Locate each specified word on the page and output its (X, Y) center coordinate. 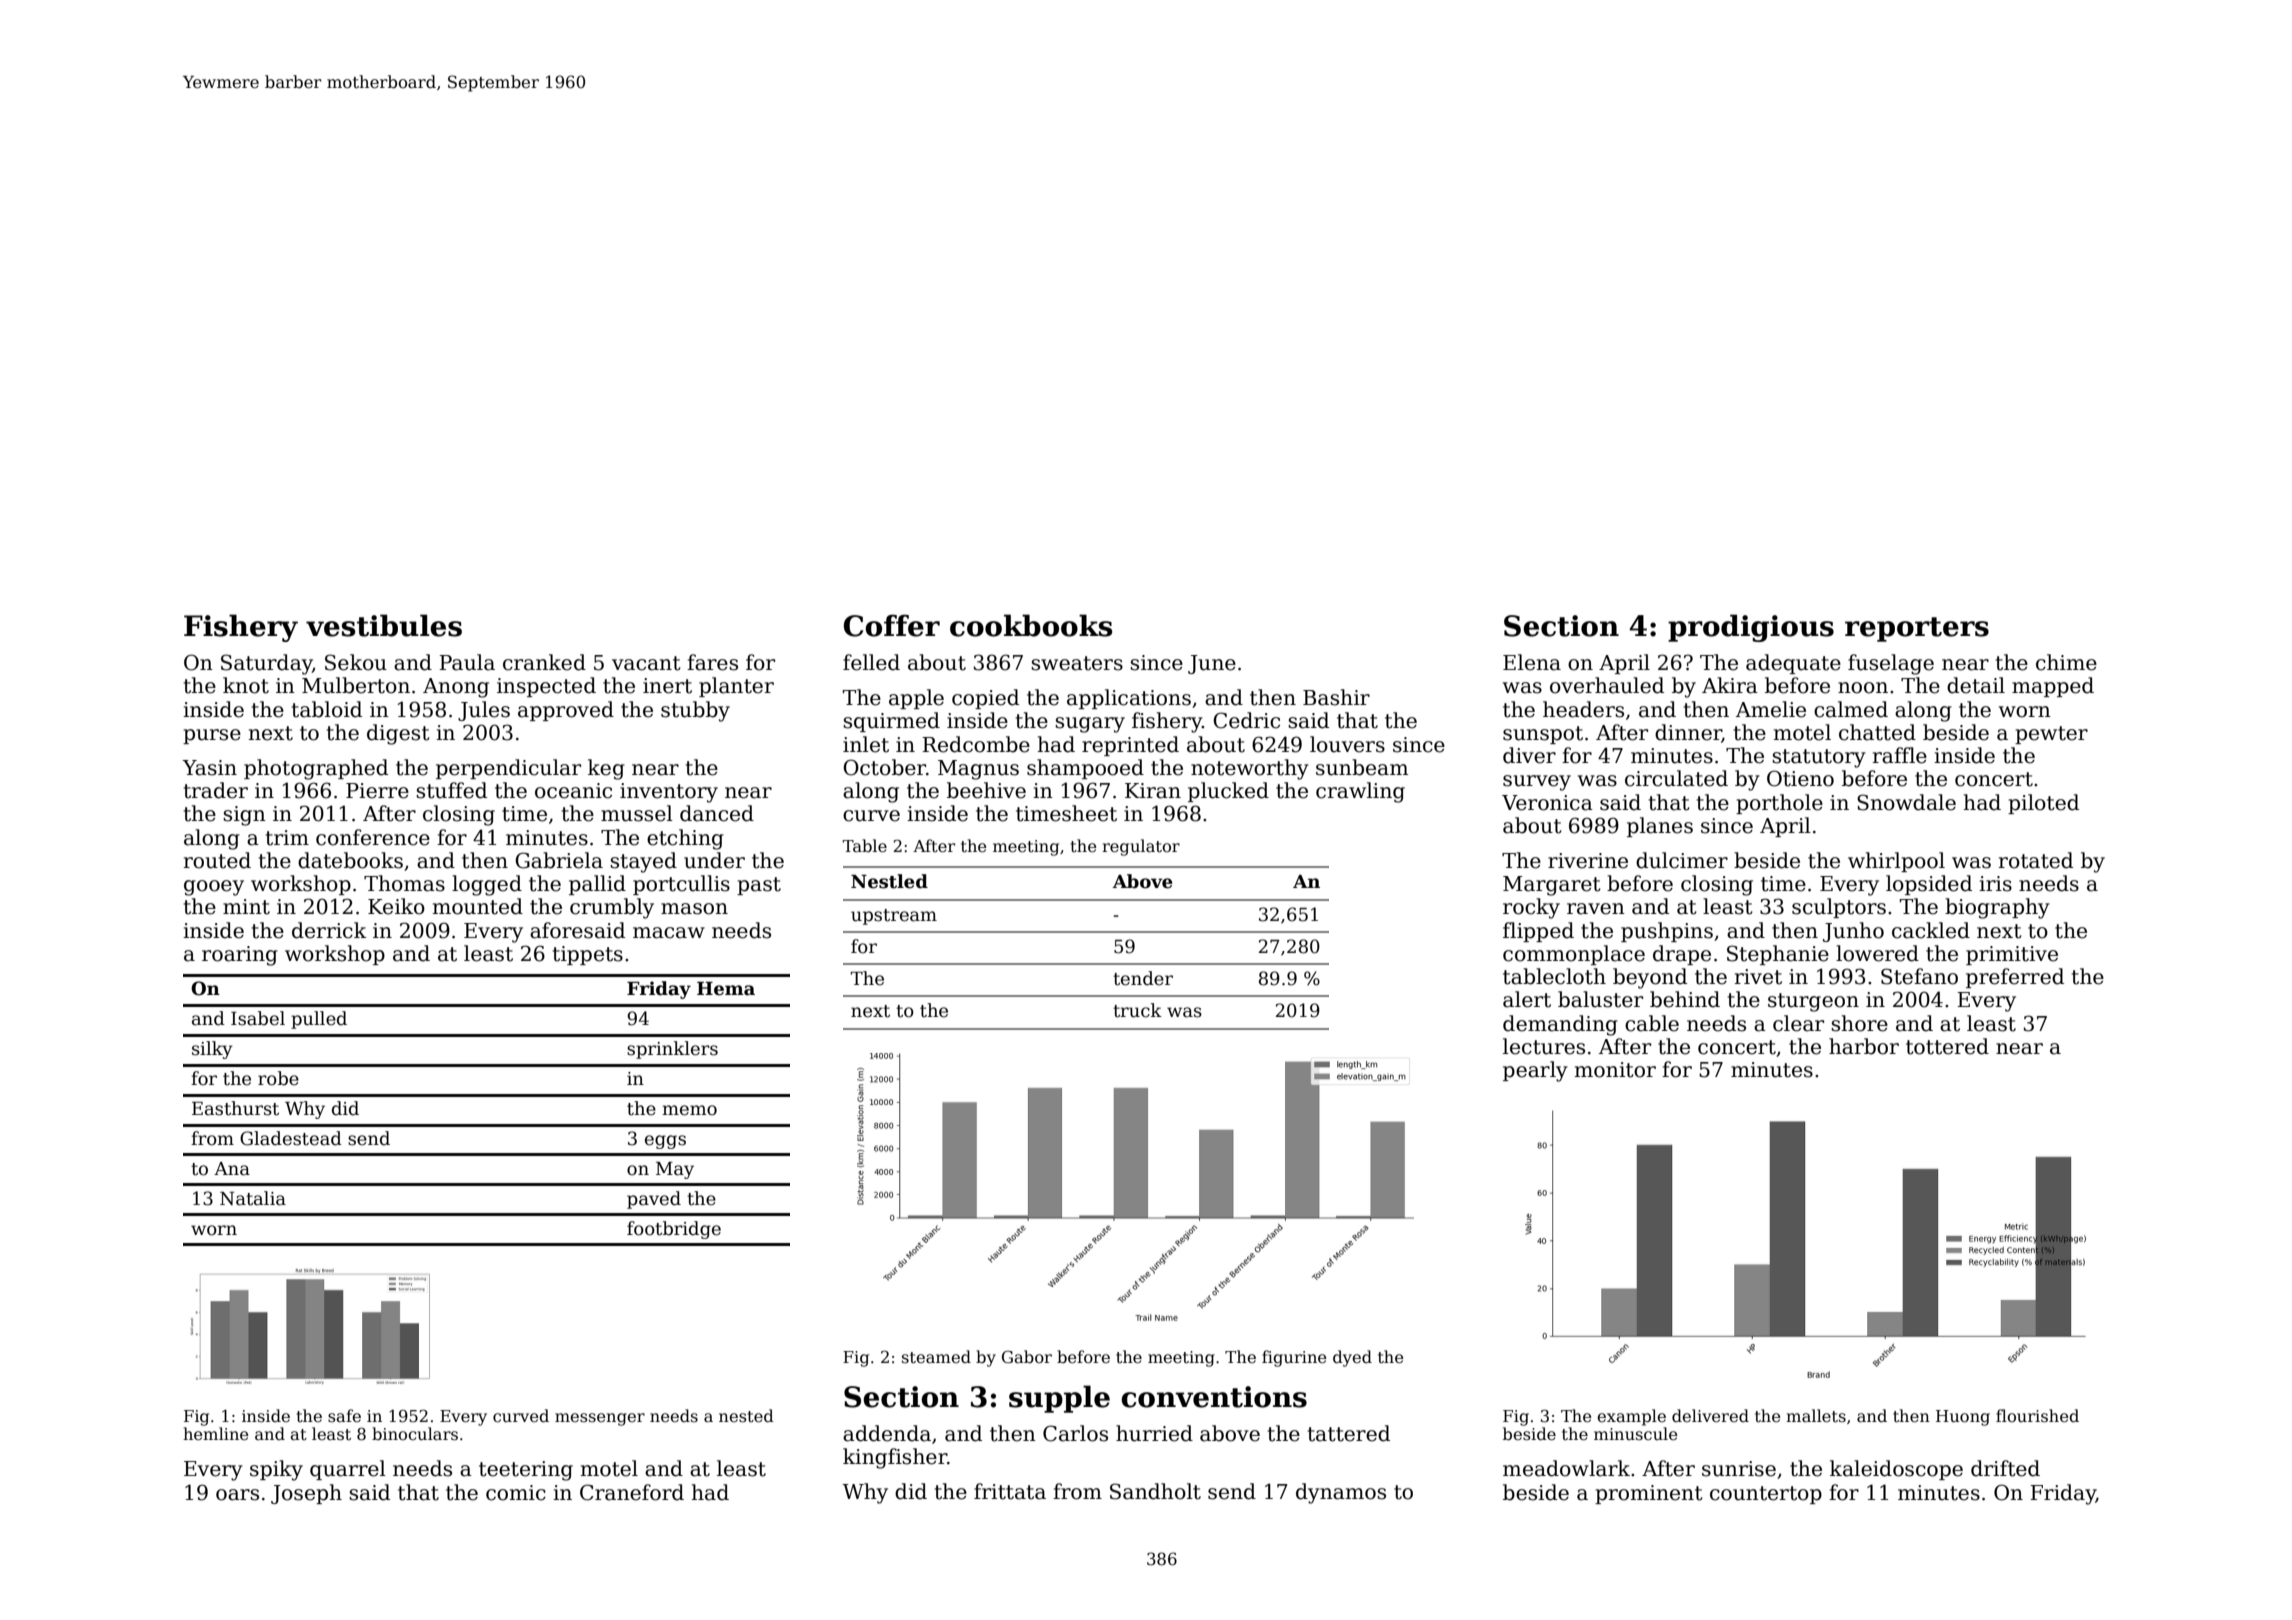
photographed (316, 769)
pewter (2051, 735)
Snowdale (1906, 802)
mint (246, 907)
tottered (1947, 1046)
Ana (232, 1169)
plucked (1228, 792)
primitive (2012, 955)
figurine (1294, 1358)
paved (654, 1200)
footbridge (674, 1230)
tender (1143, 978)
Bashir (1336, 697)
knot (246, 685)
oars (237, 1495)
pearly (1535, 1071)
